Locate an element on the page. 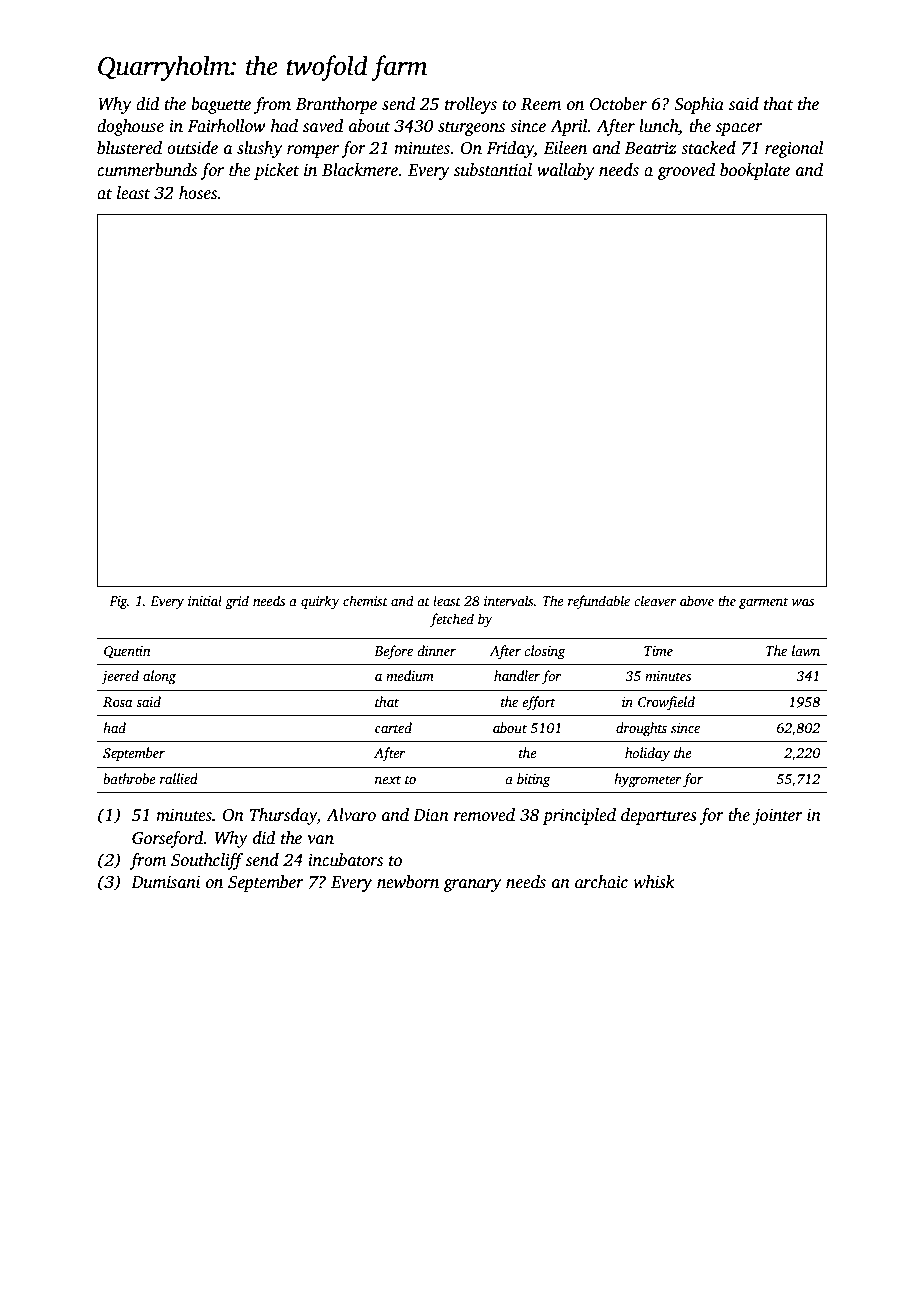  Thursday is located at coordinates (283, 816).
